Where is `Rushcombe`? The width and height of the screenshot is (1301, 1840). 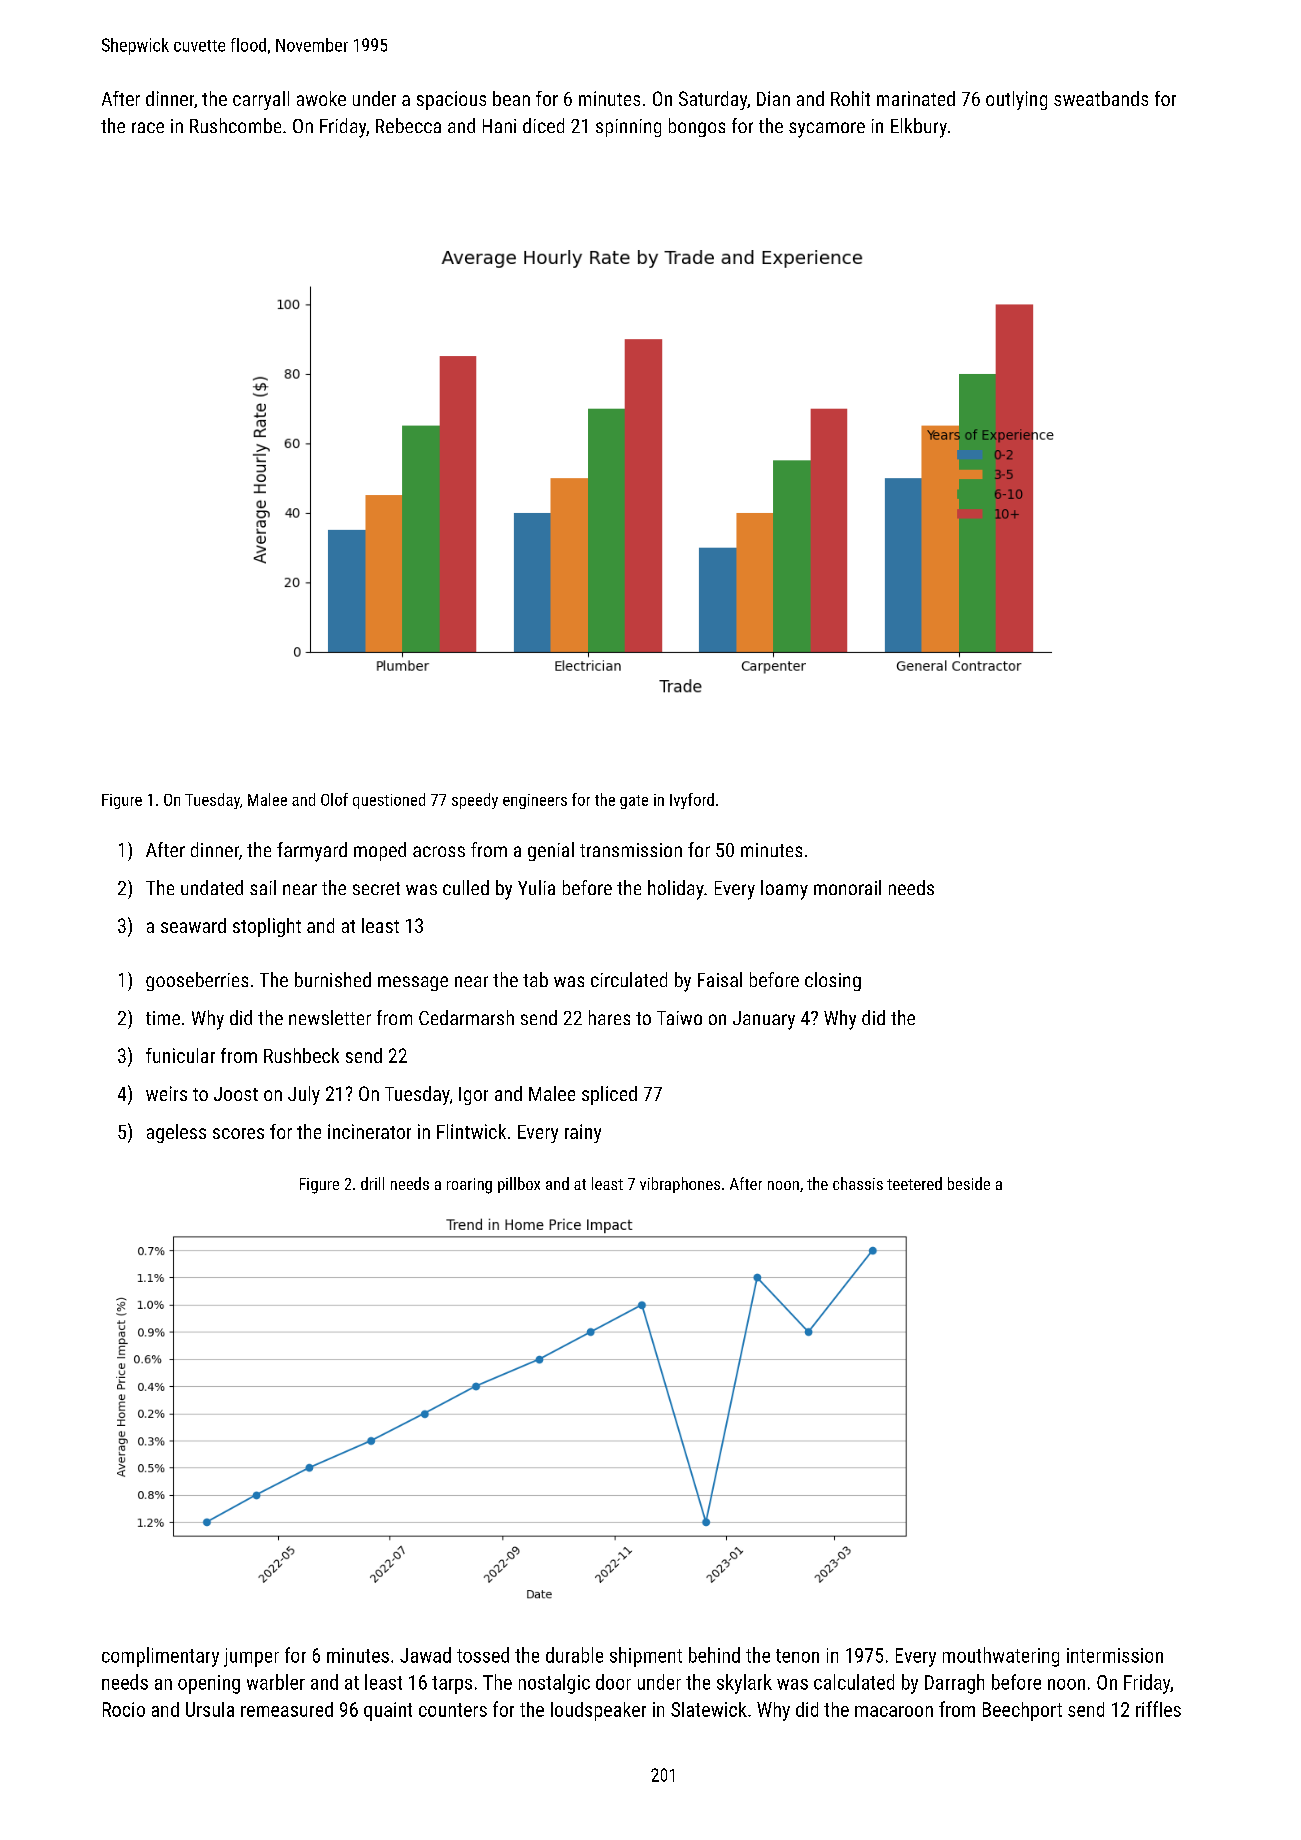 Rushcombe is located at coordinates (235, 125).
